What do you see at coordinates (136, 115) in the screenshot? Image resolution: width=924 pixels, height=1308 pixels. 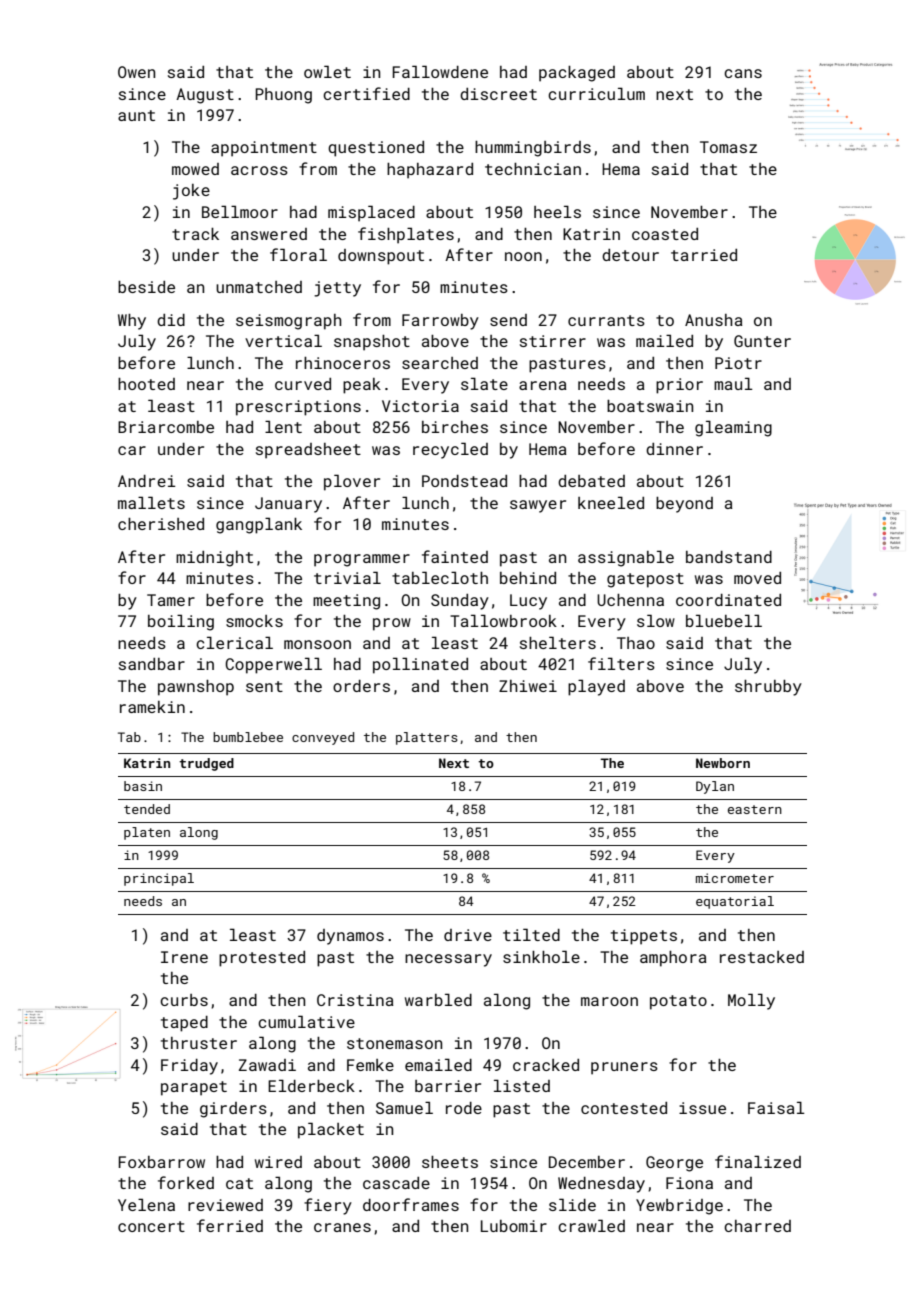 I see `aunt` at bounding box center [136, 115].
